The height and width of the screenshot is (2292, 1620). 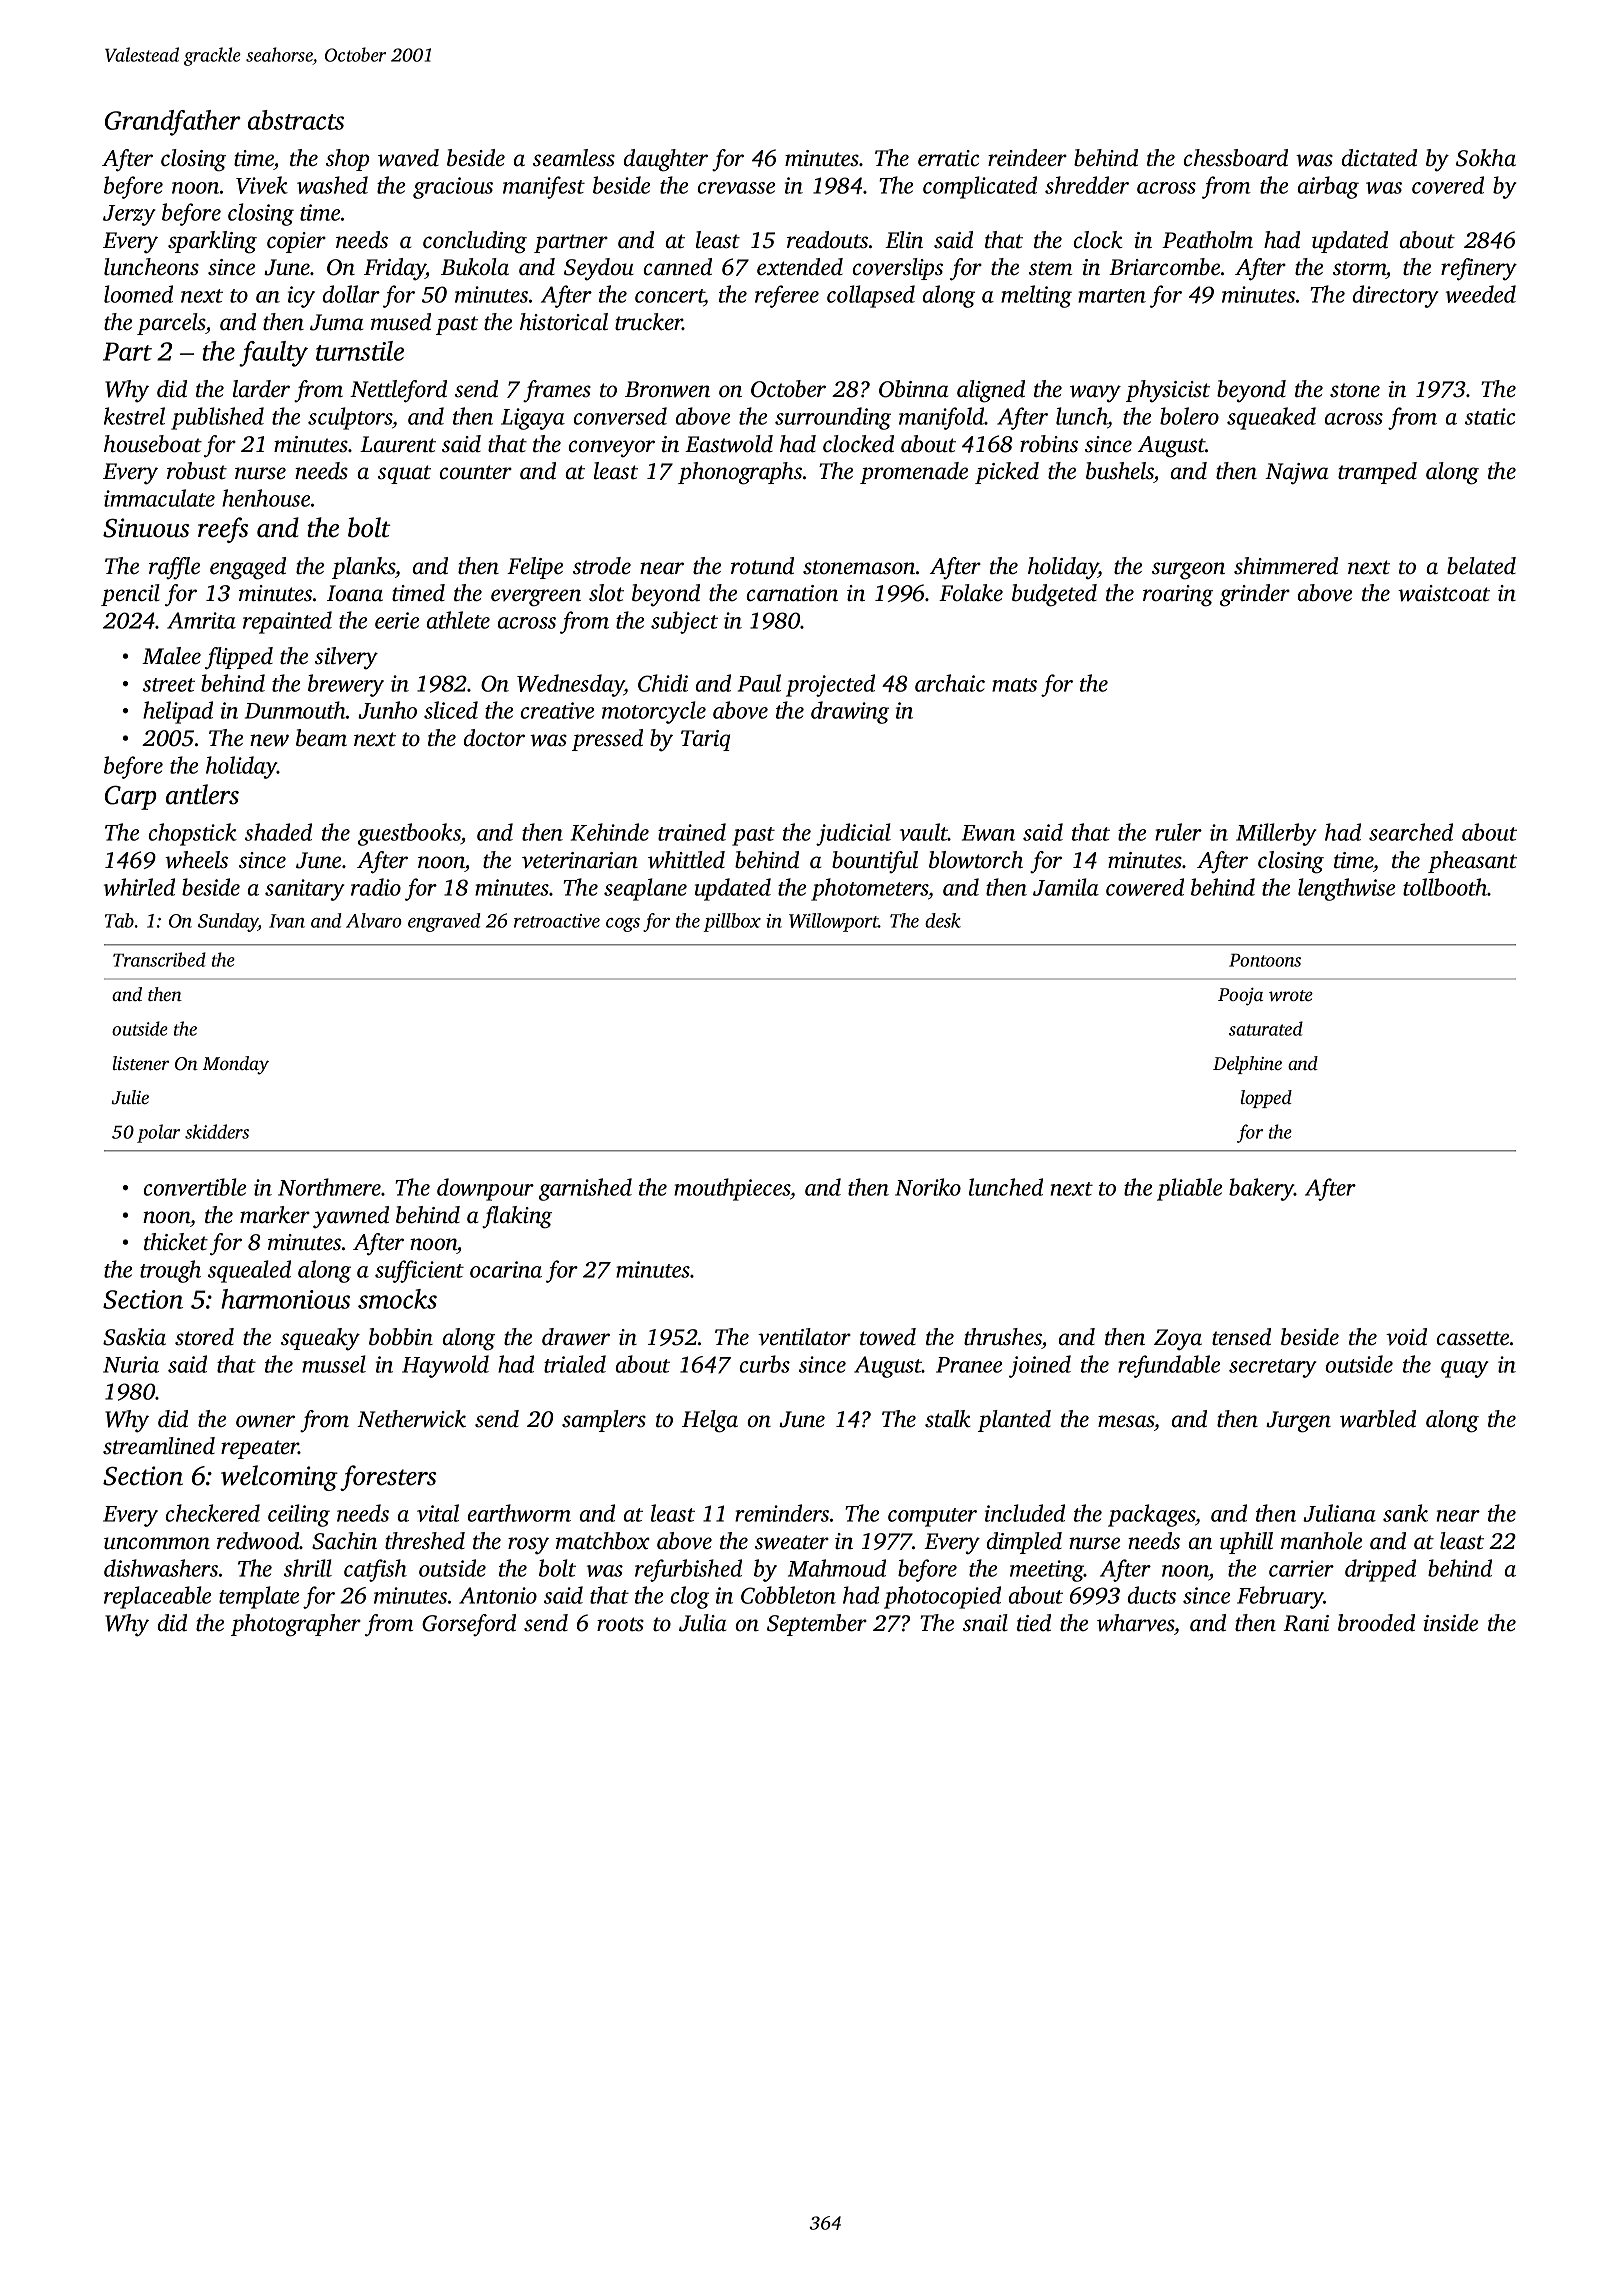 What do you see at coordinates (131, 797) in the screenshot?
I see `Carp` at bounding box center [131, 797].
